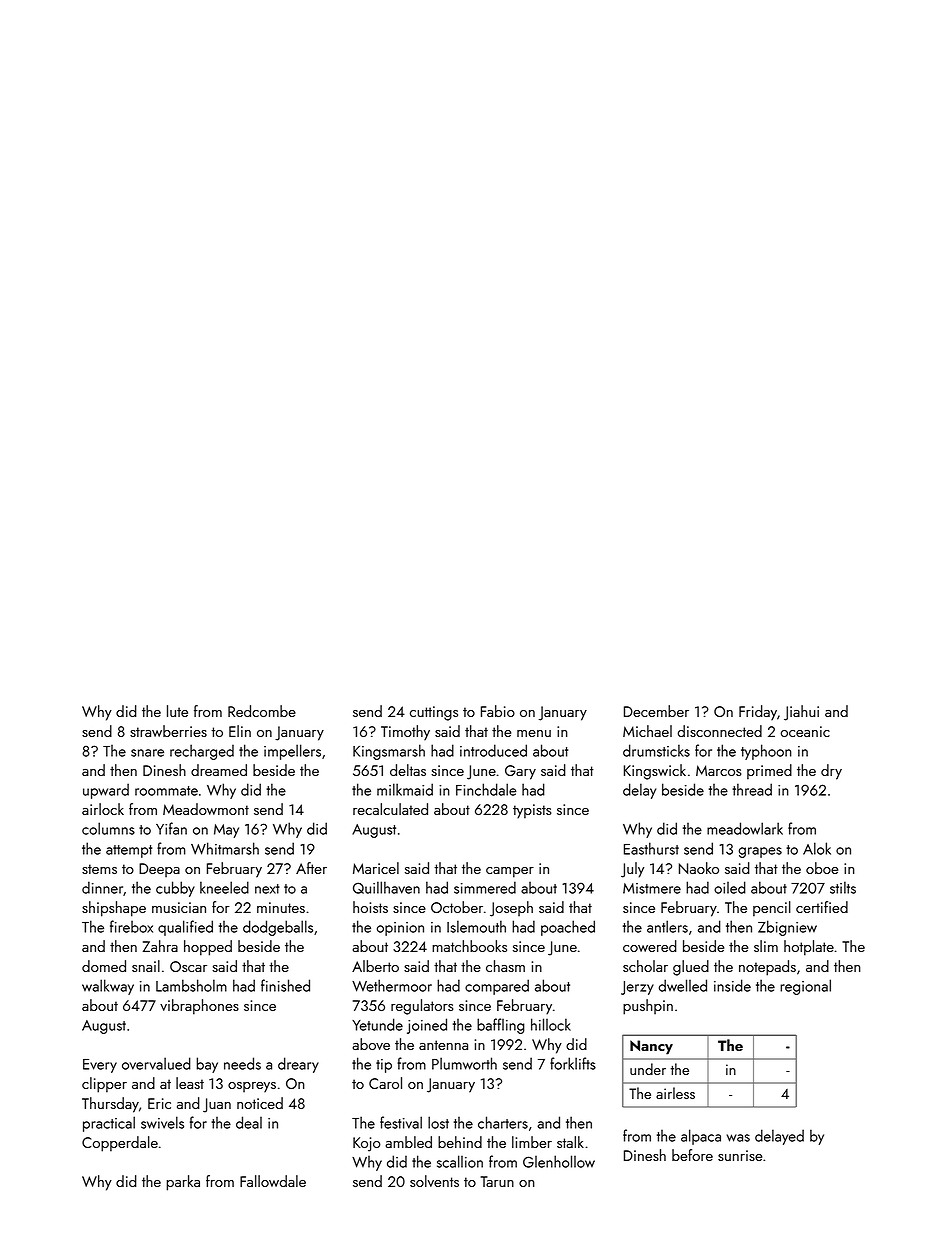 The image size is (952, 1233). What do you see at coordinates (648, 1007) in the screenshot?
I see `pushpin` at bounding box center [648, 1007].
